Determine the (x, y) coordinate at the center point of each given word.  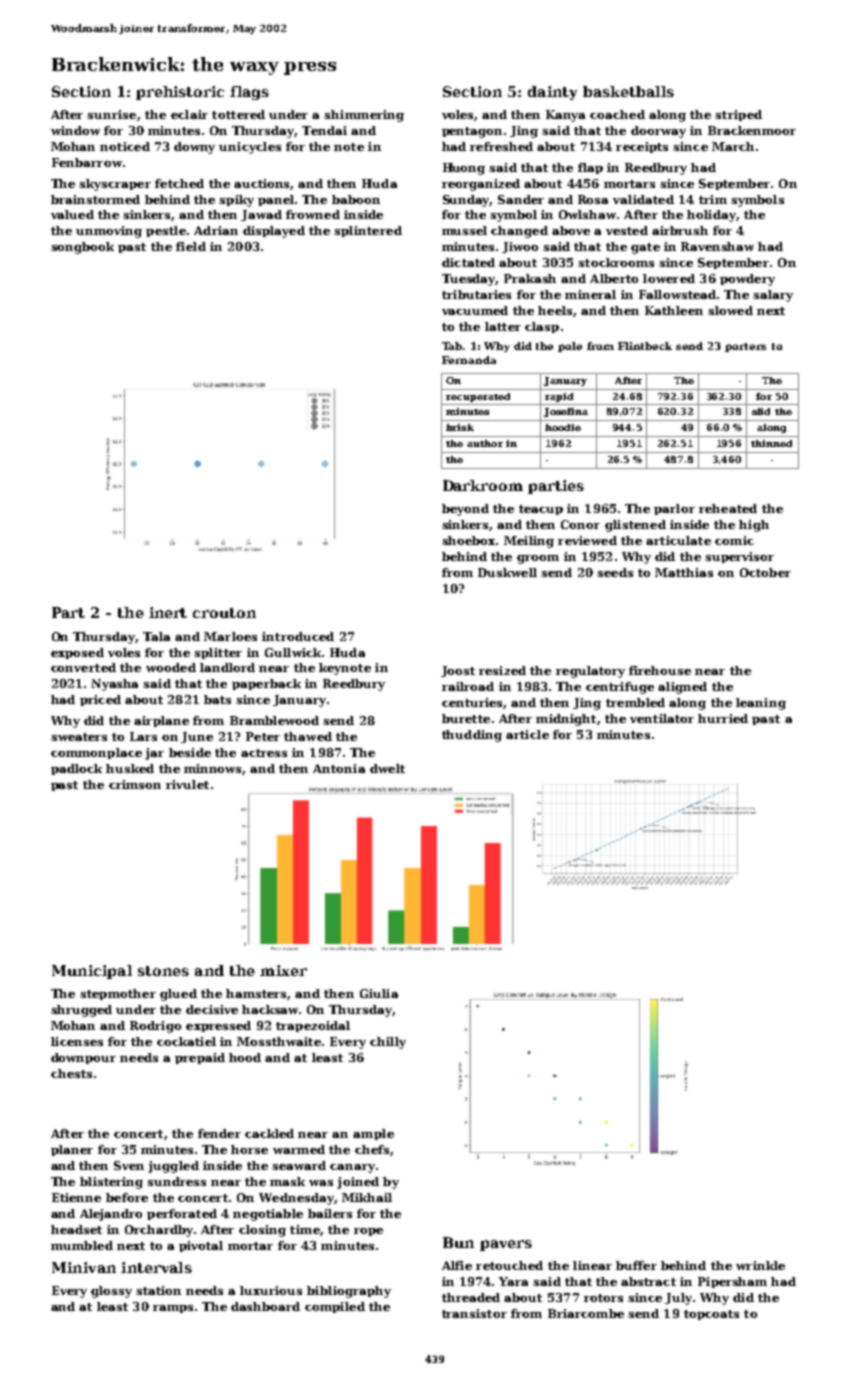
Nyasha (115, 685)
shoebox (468, 540)
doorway (658, 132)
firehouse (660, 670)
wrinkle (760, 1265)
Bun (458, 1242)
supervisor (739, 557)
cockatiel (186, 1041)
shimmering (364, 116)
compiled (335, 1307)
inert (168, 612)
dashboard (265, 1306)
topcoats (711, 1315)
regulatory (590, 672)
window (75, 130)
